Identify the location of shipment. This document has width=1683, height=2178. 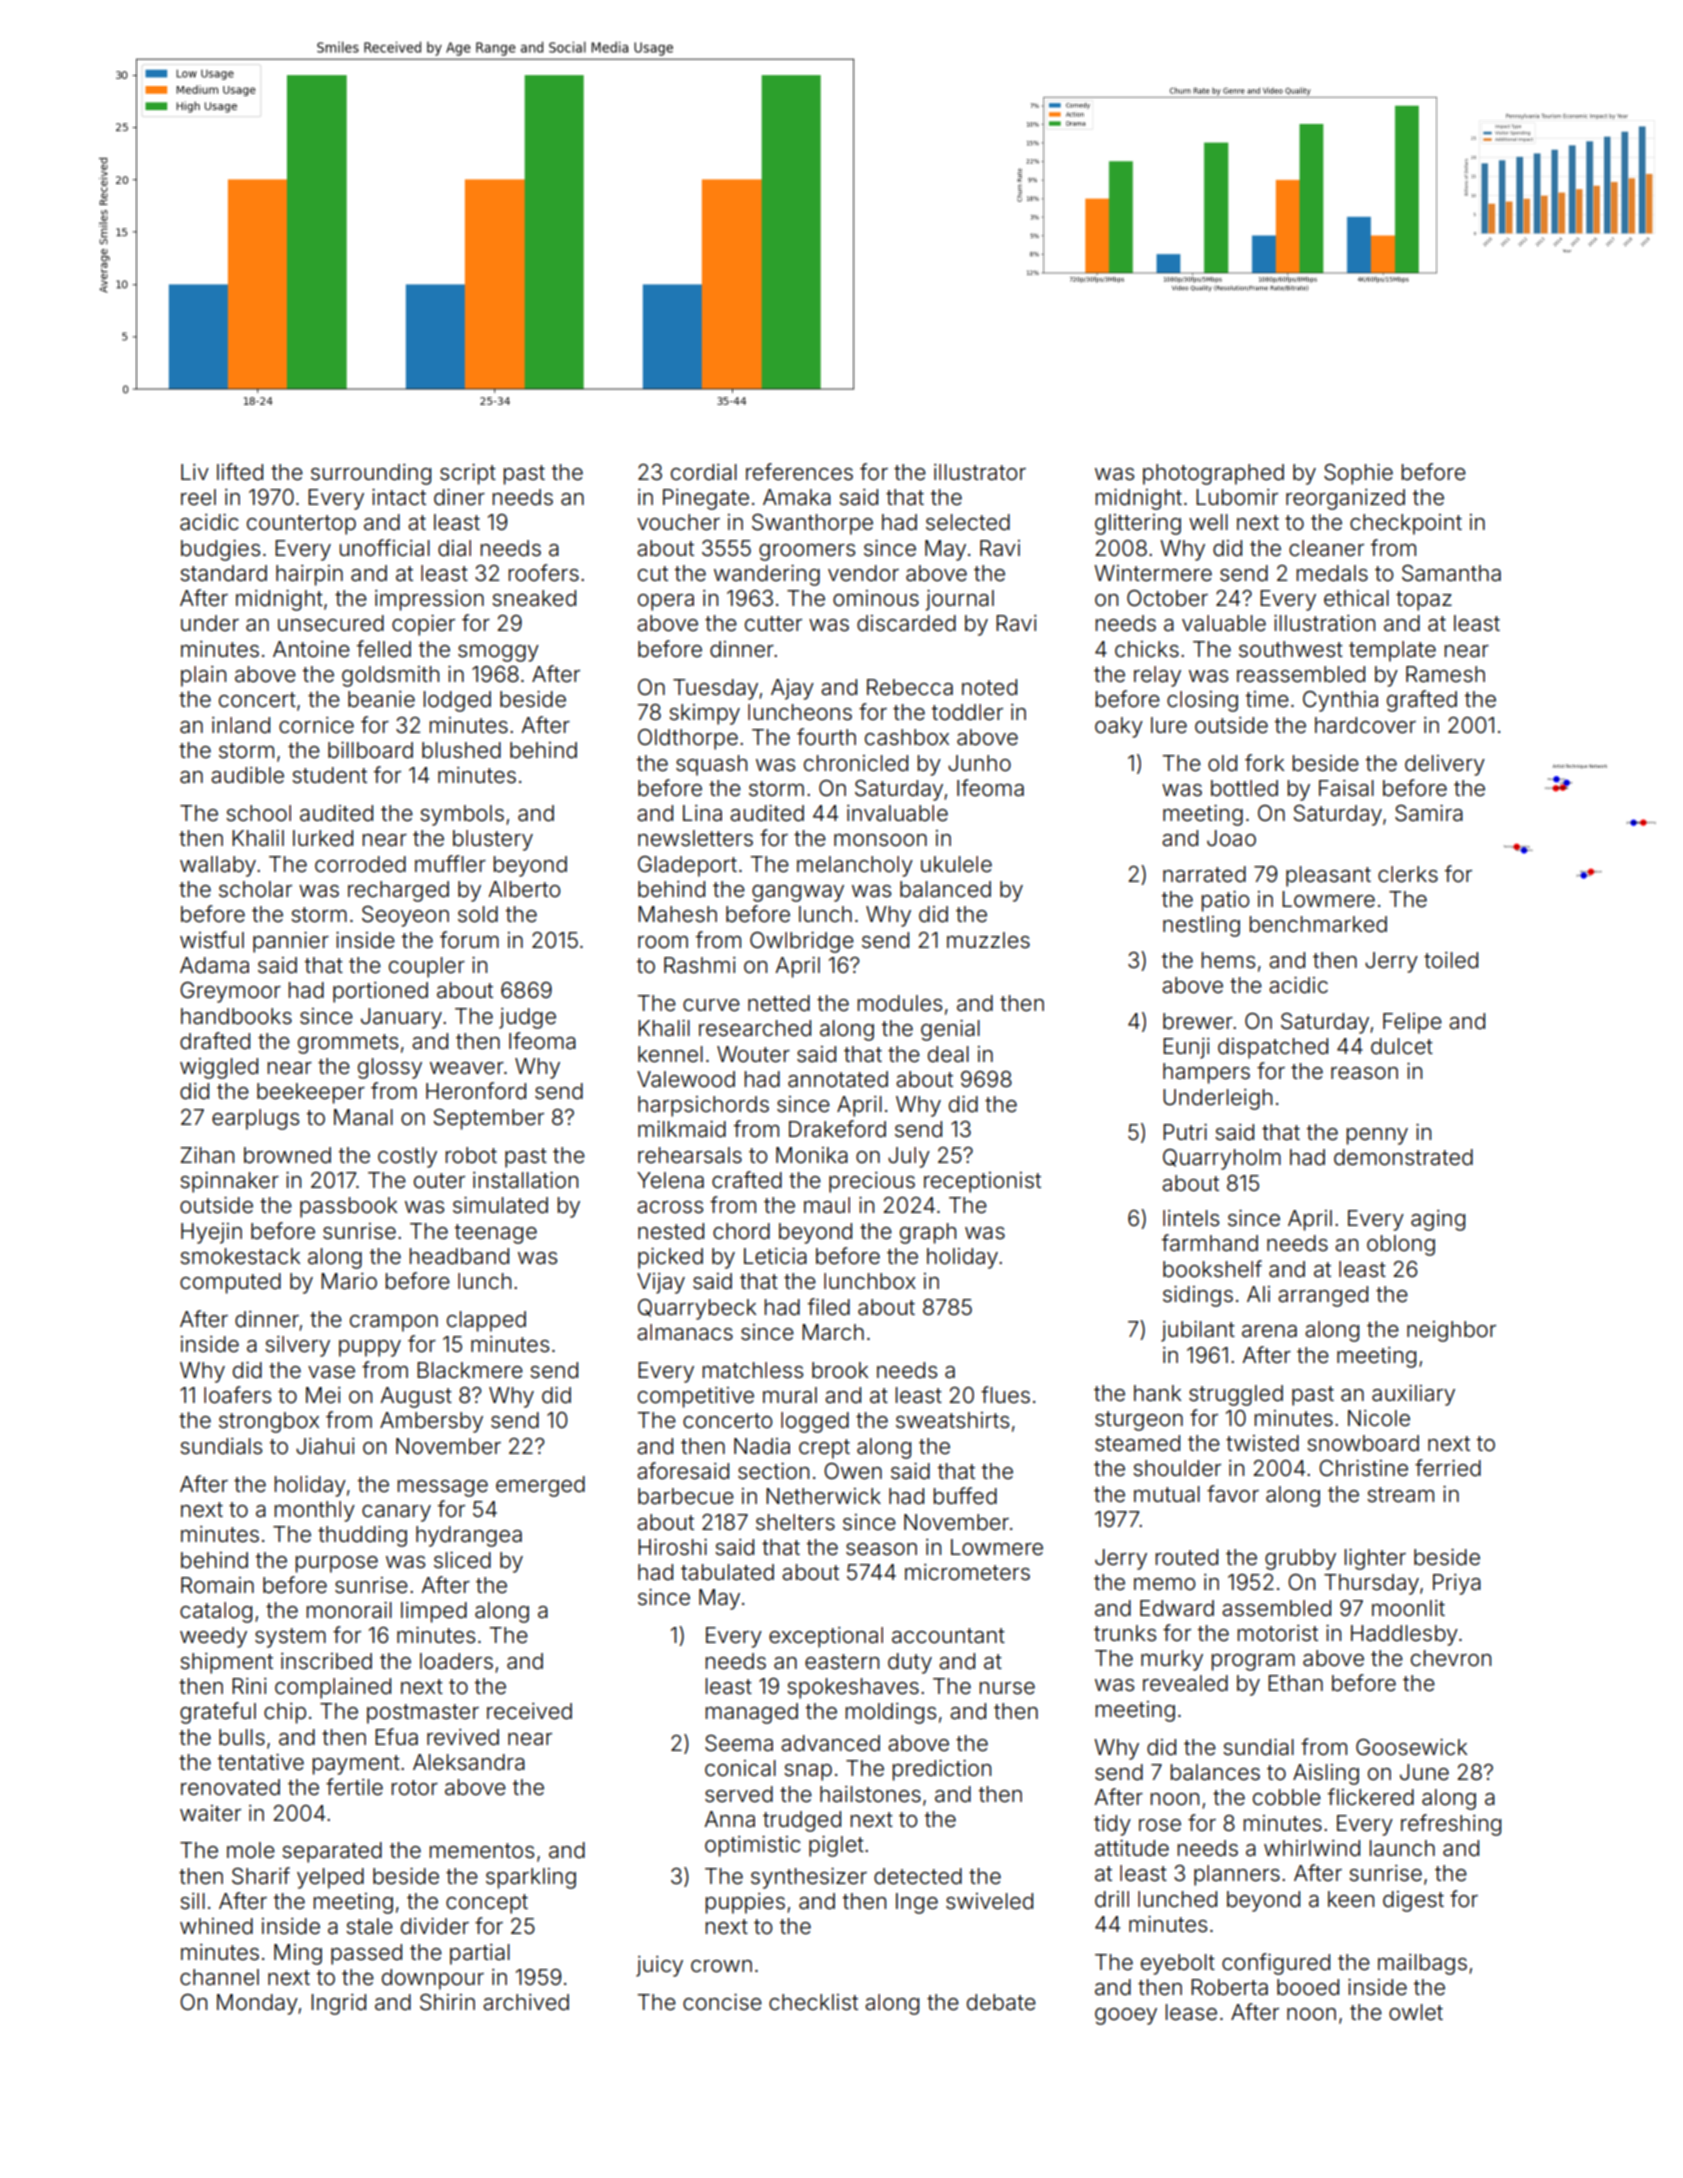
(226, 1663).
